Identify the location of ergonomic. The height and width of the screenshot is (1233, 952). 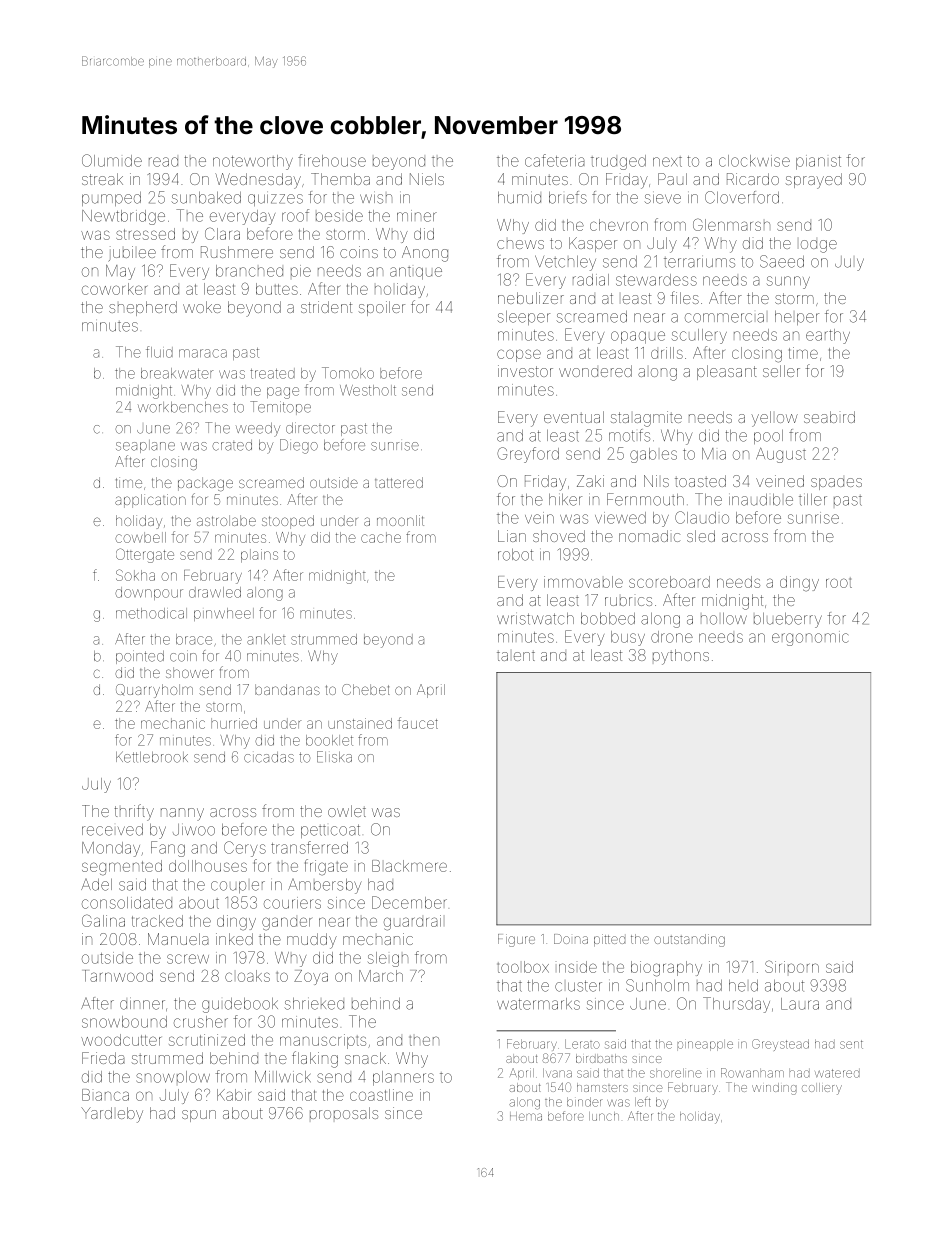
(810, 638).
